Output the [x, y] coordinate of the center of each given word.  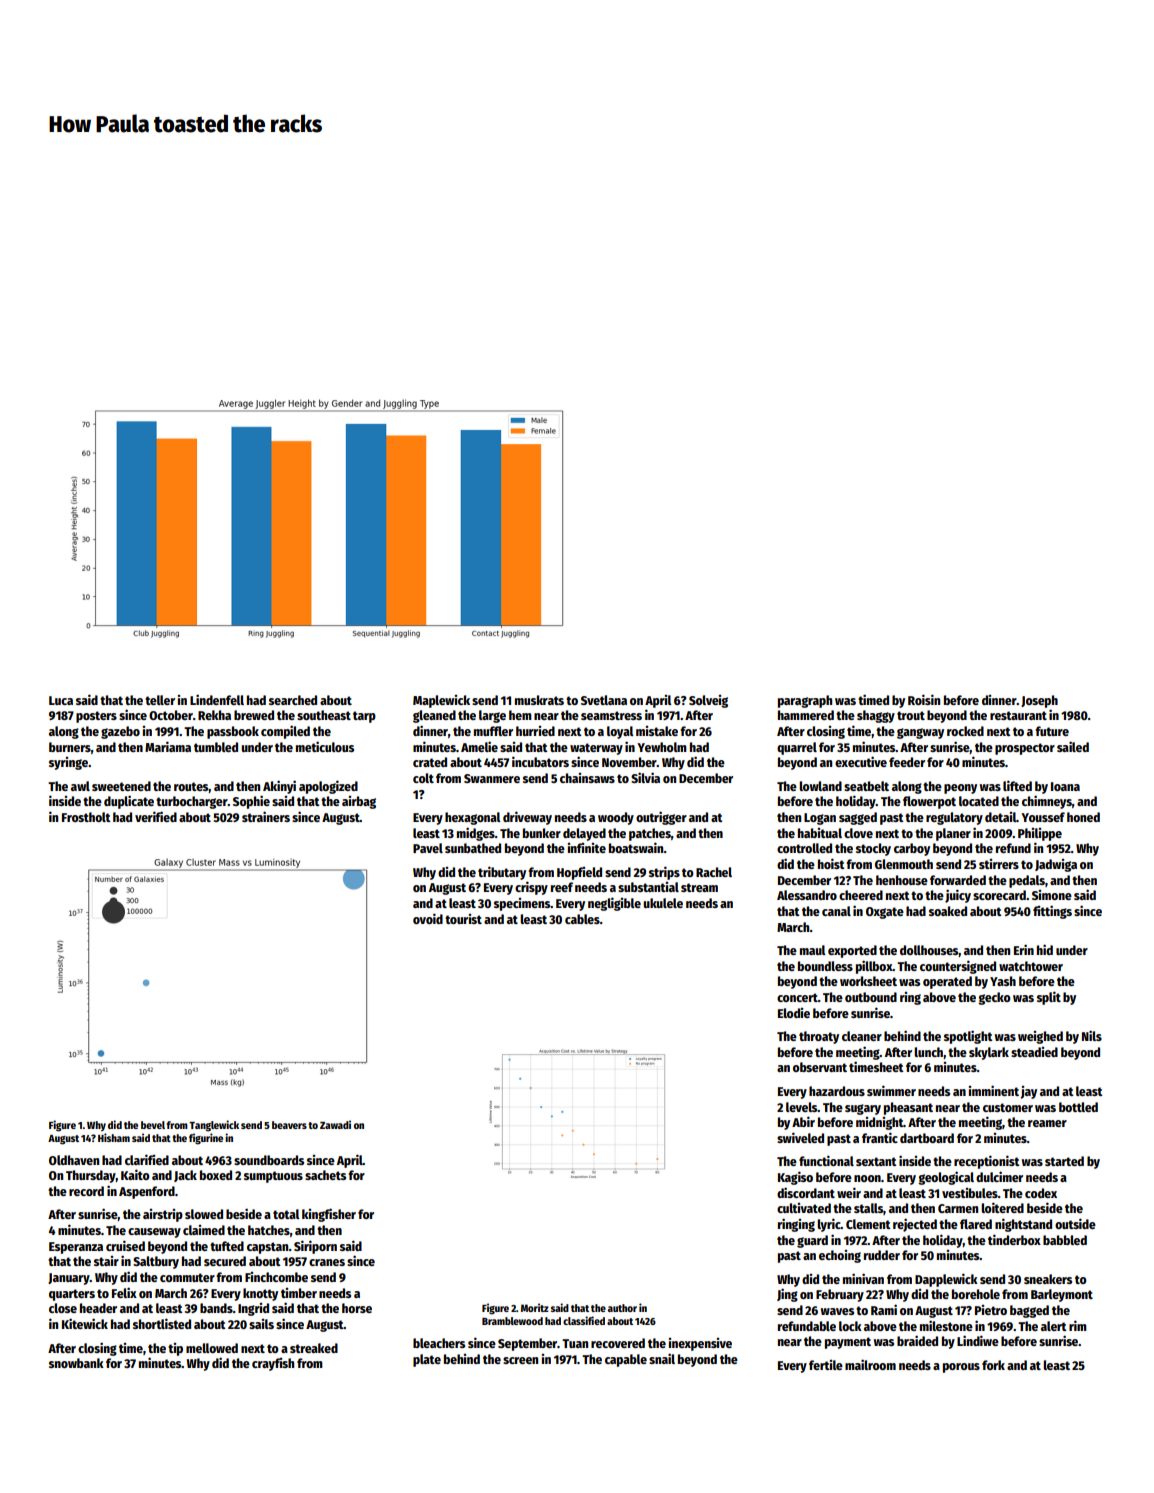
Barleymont [1062, 1295]
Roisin [924, 699]
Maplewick [441, 701]
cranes [327, 1262]
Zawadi [335, 1124]
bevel [153, 1125]
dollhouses [929, 951]
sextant [876, 1161]
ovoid [428, 918]
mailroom [870, 1364]
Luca [61, 700]
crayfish [273, 1364]
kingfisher [329, 1215]
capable [626, 1360]
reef [562, 887]
